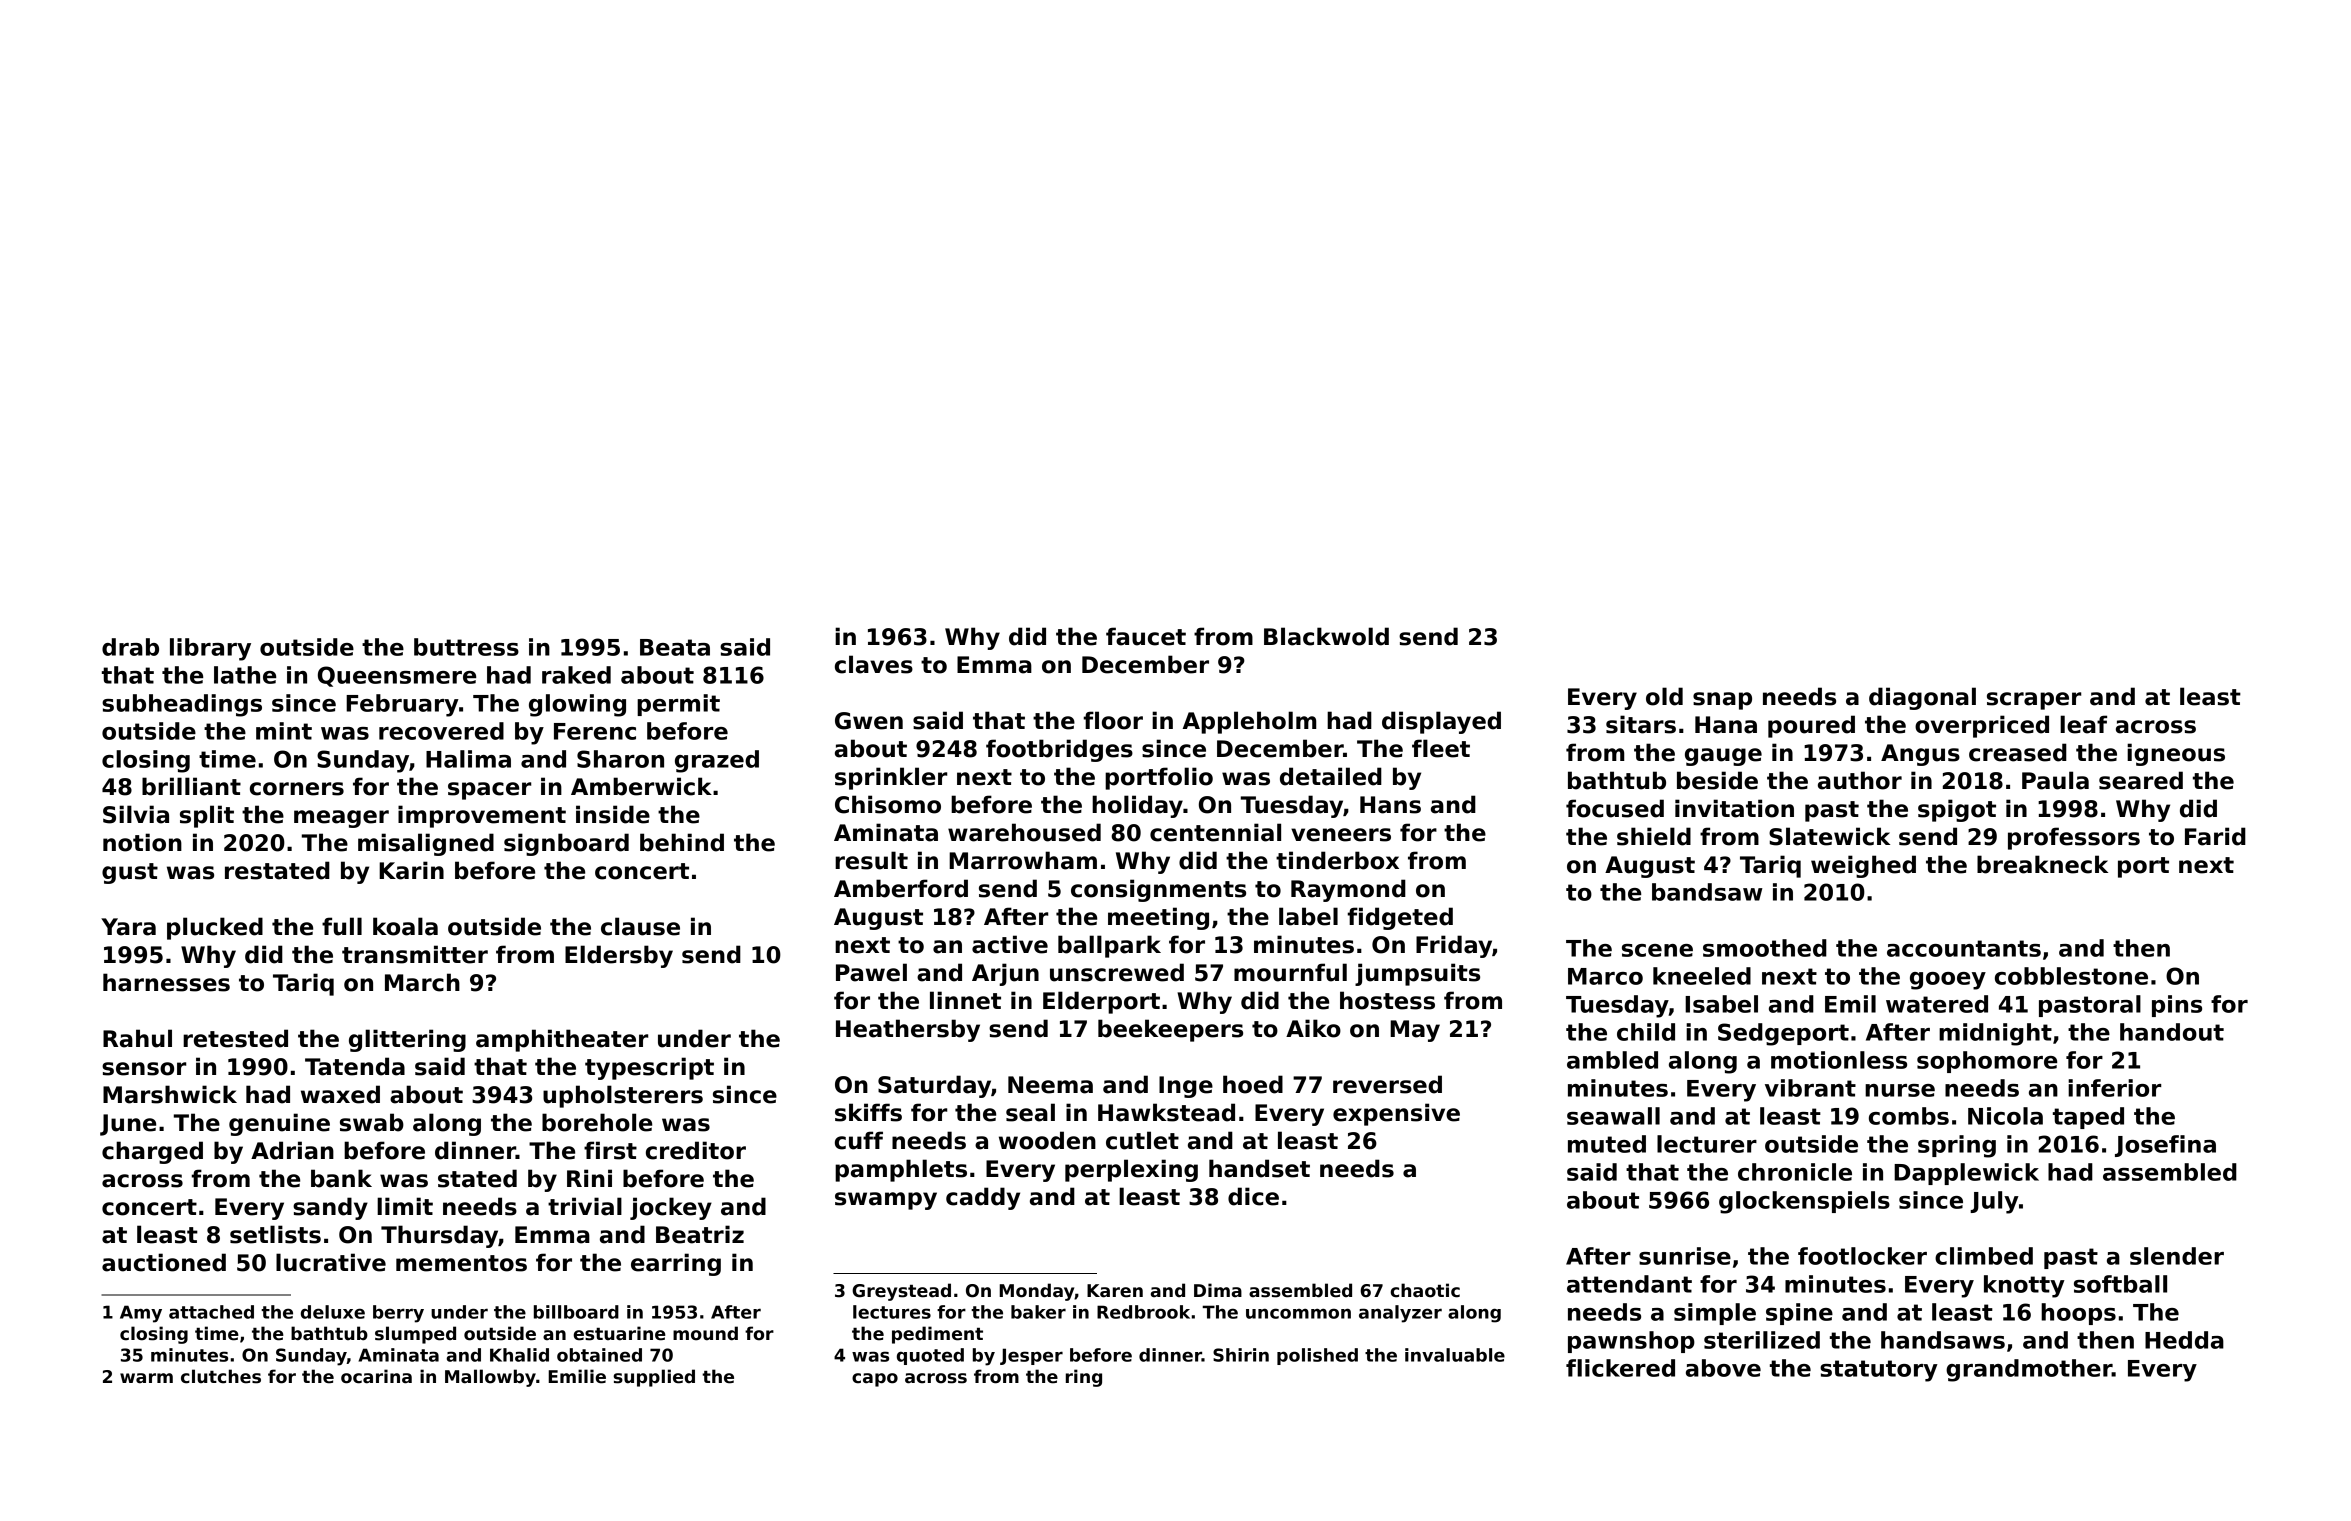 The width and height of the page is (2351, 1521). Describe the element at coordinates (1425, 1290) in the page. I see `chaotic` at that location.
